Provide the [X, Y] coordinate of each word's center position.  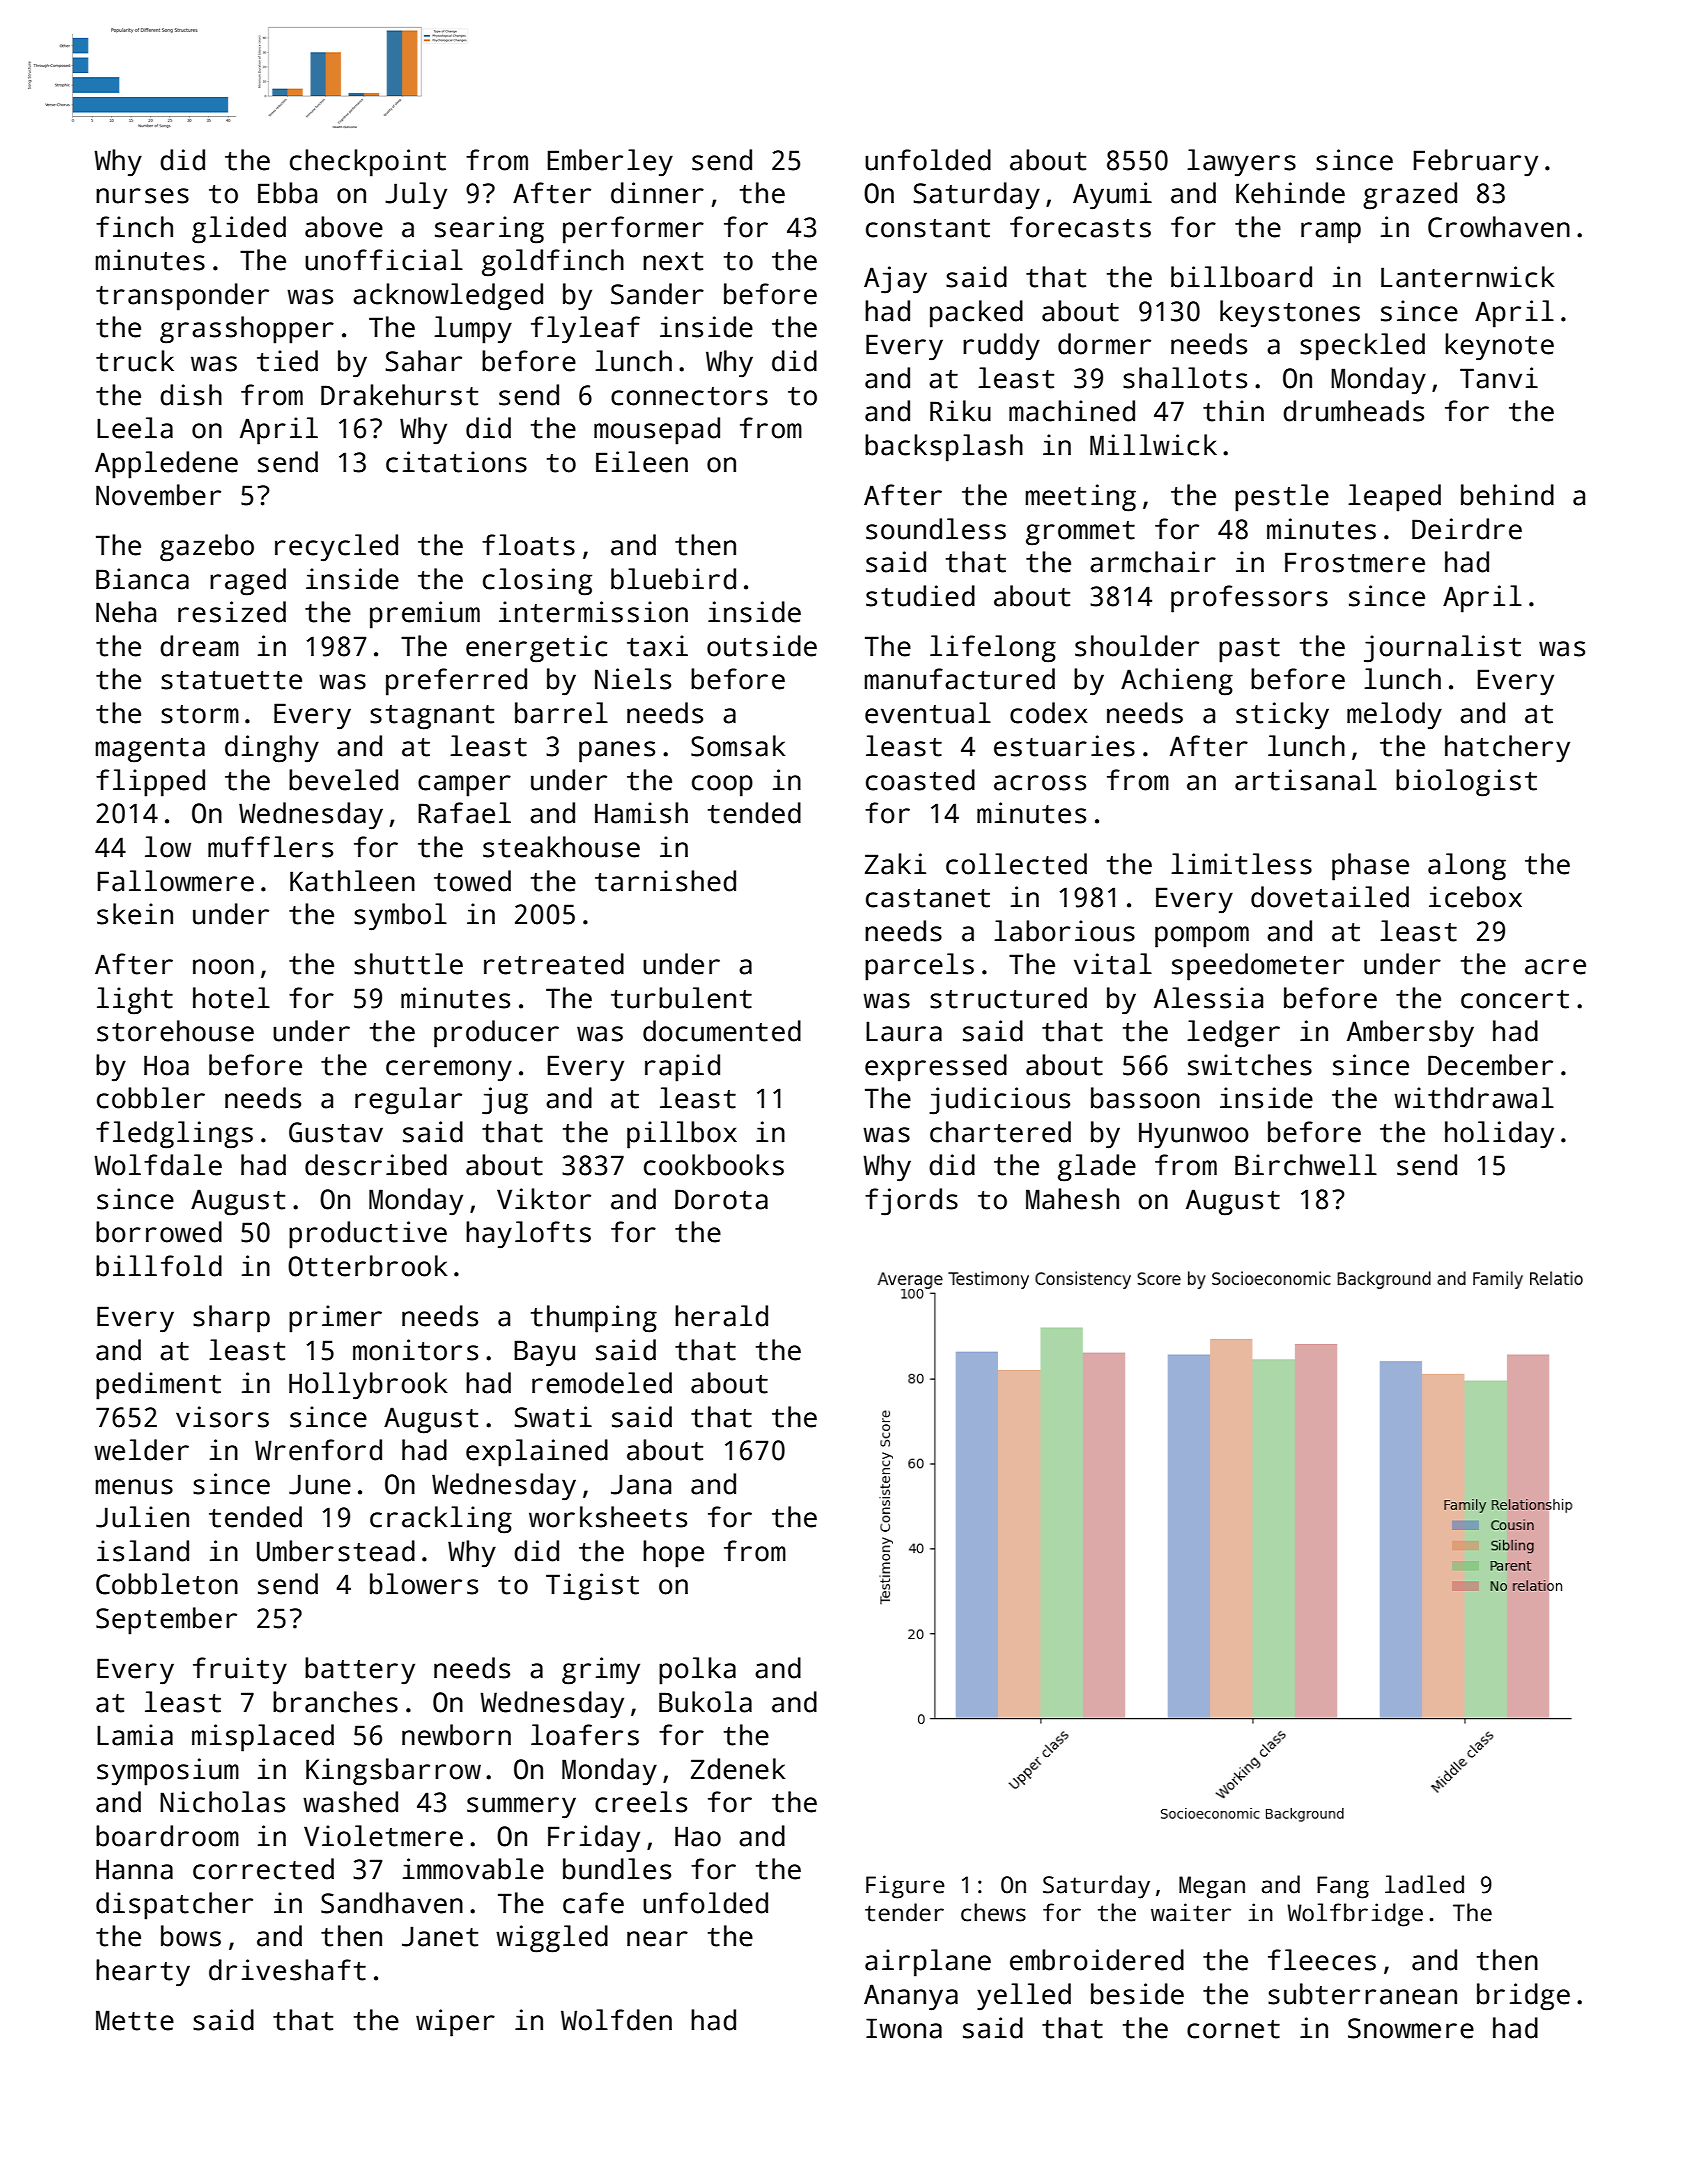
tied [287, 361]
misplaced [263, 1738]
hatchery [1507, 749]
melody [1394, 716]
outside [762, 646]
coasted [920, 780]
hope [673, 1554]
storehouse [175, 1031]
